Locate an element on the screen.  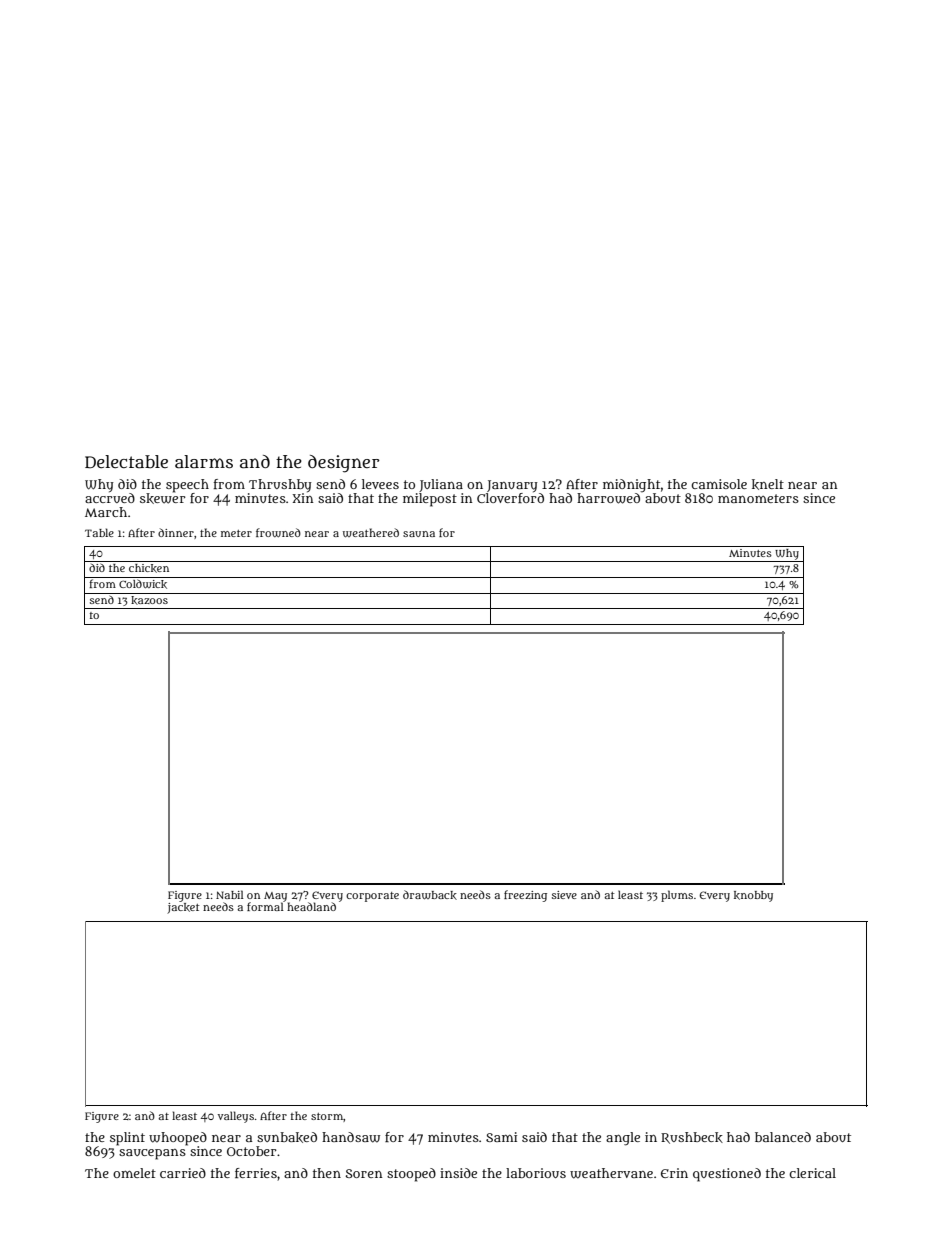
formal is located at coordinates (265, 906).
